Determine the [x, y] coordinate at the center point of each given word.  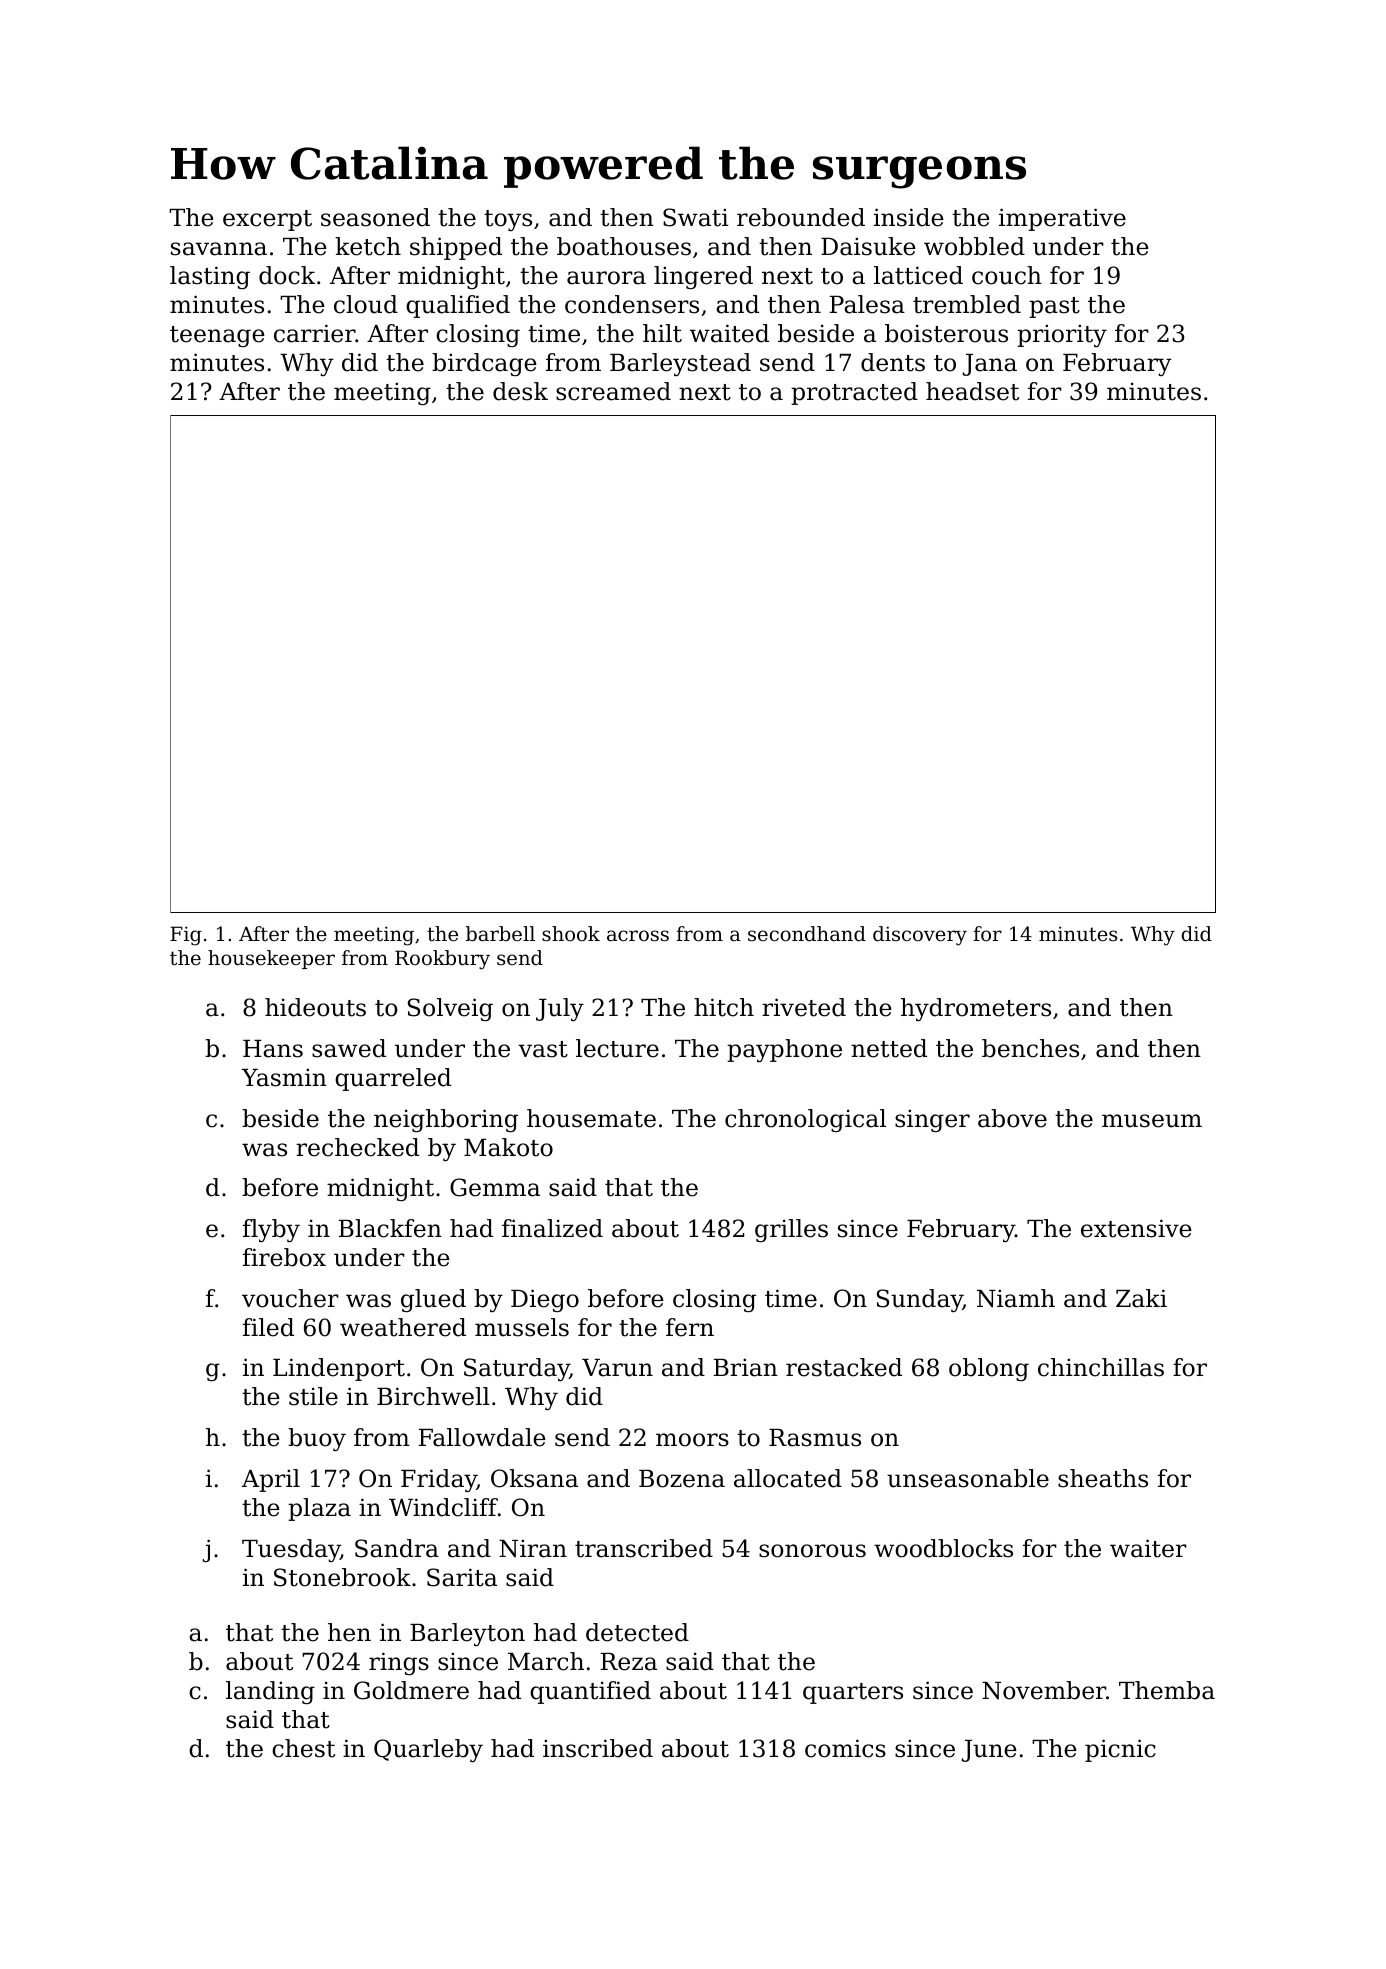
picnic [1120, 1750]
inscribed [598, 1748]
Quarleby [428, 1750]
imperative [1062, 219]
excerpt [267, 220]
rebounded [801, 217]
